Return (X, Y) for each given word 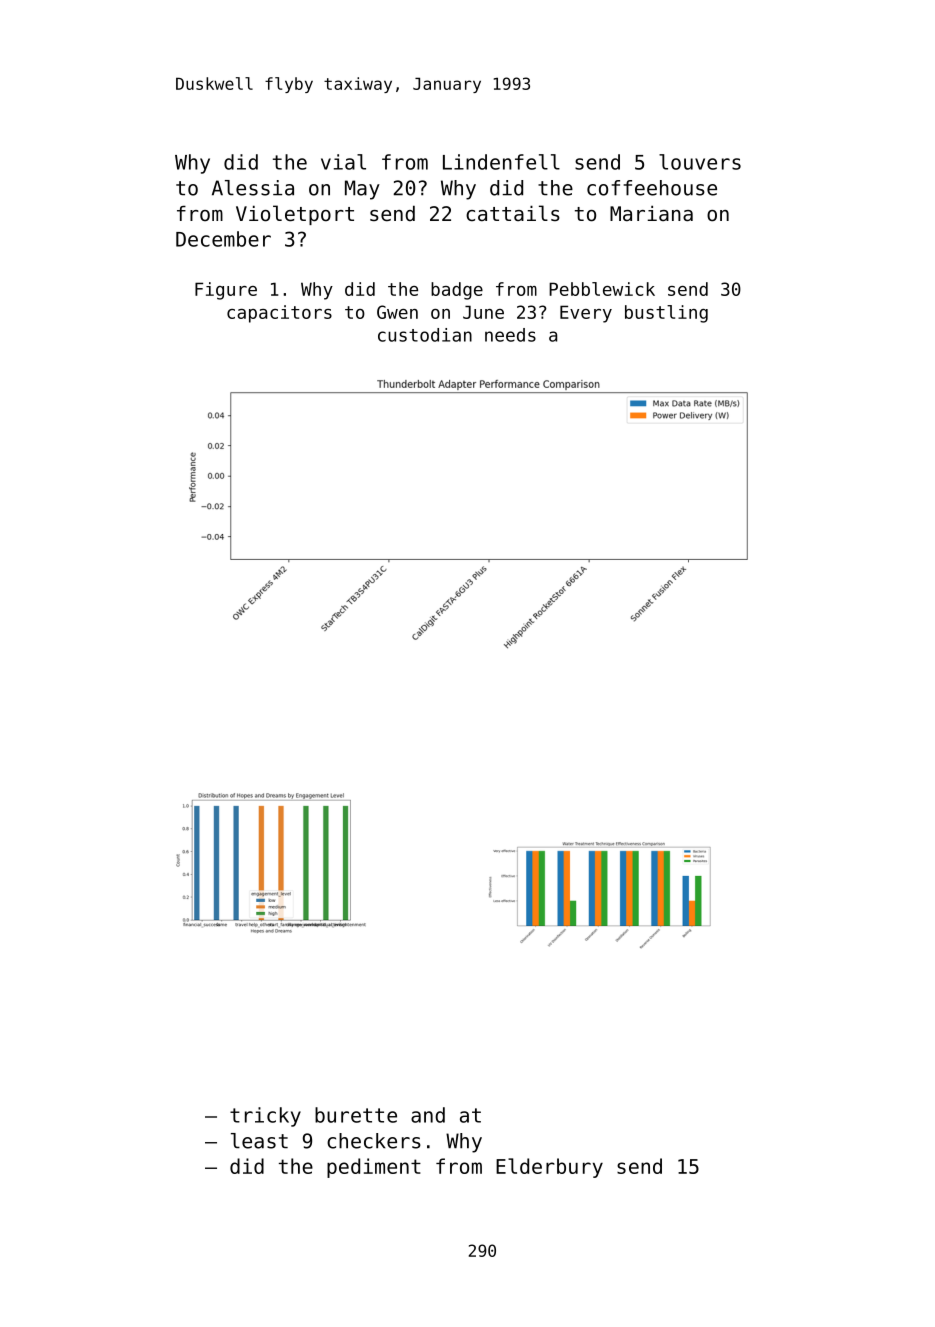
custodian (425, 335)
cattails (513, 213)
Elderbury (549, 1168)
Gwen (397, 312)
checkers (374, 1141)
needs (510, 335)
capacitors (279, 314)
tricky (265, 1117)
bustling (666, 314)
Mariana (651, 213)
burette (356, 1115)
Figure (226, 291)
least (259, 1141)
